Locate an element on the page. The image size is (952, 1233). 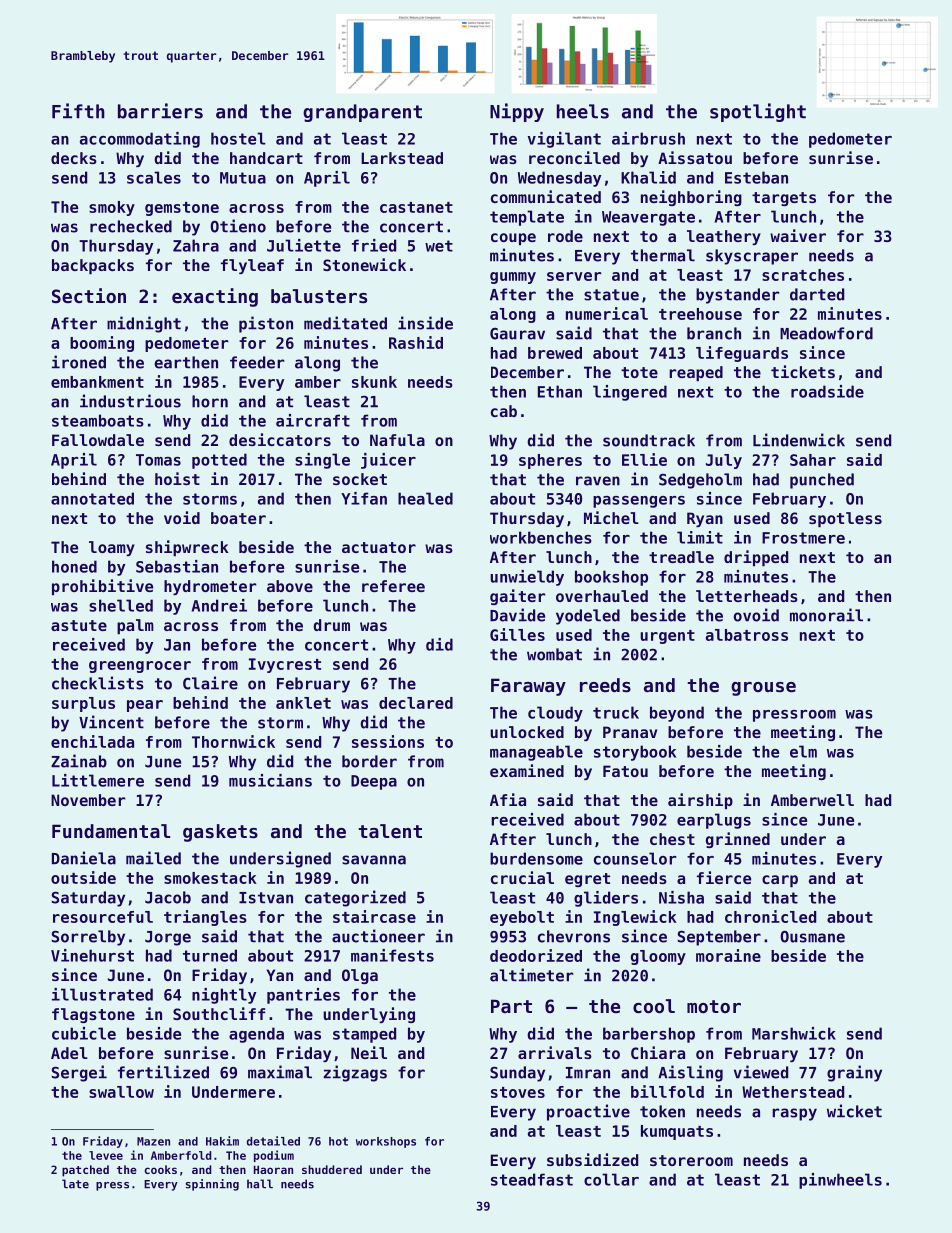
Section is located at coordinates (89, 295).
